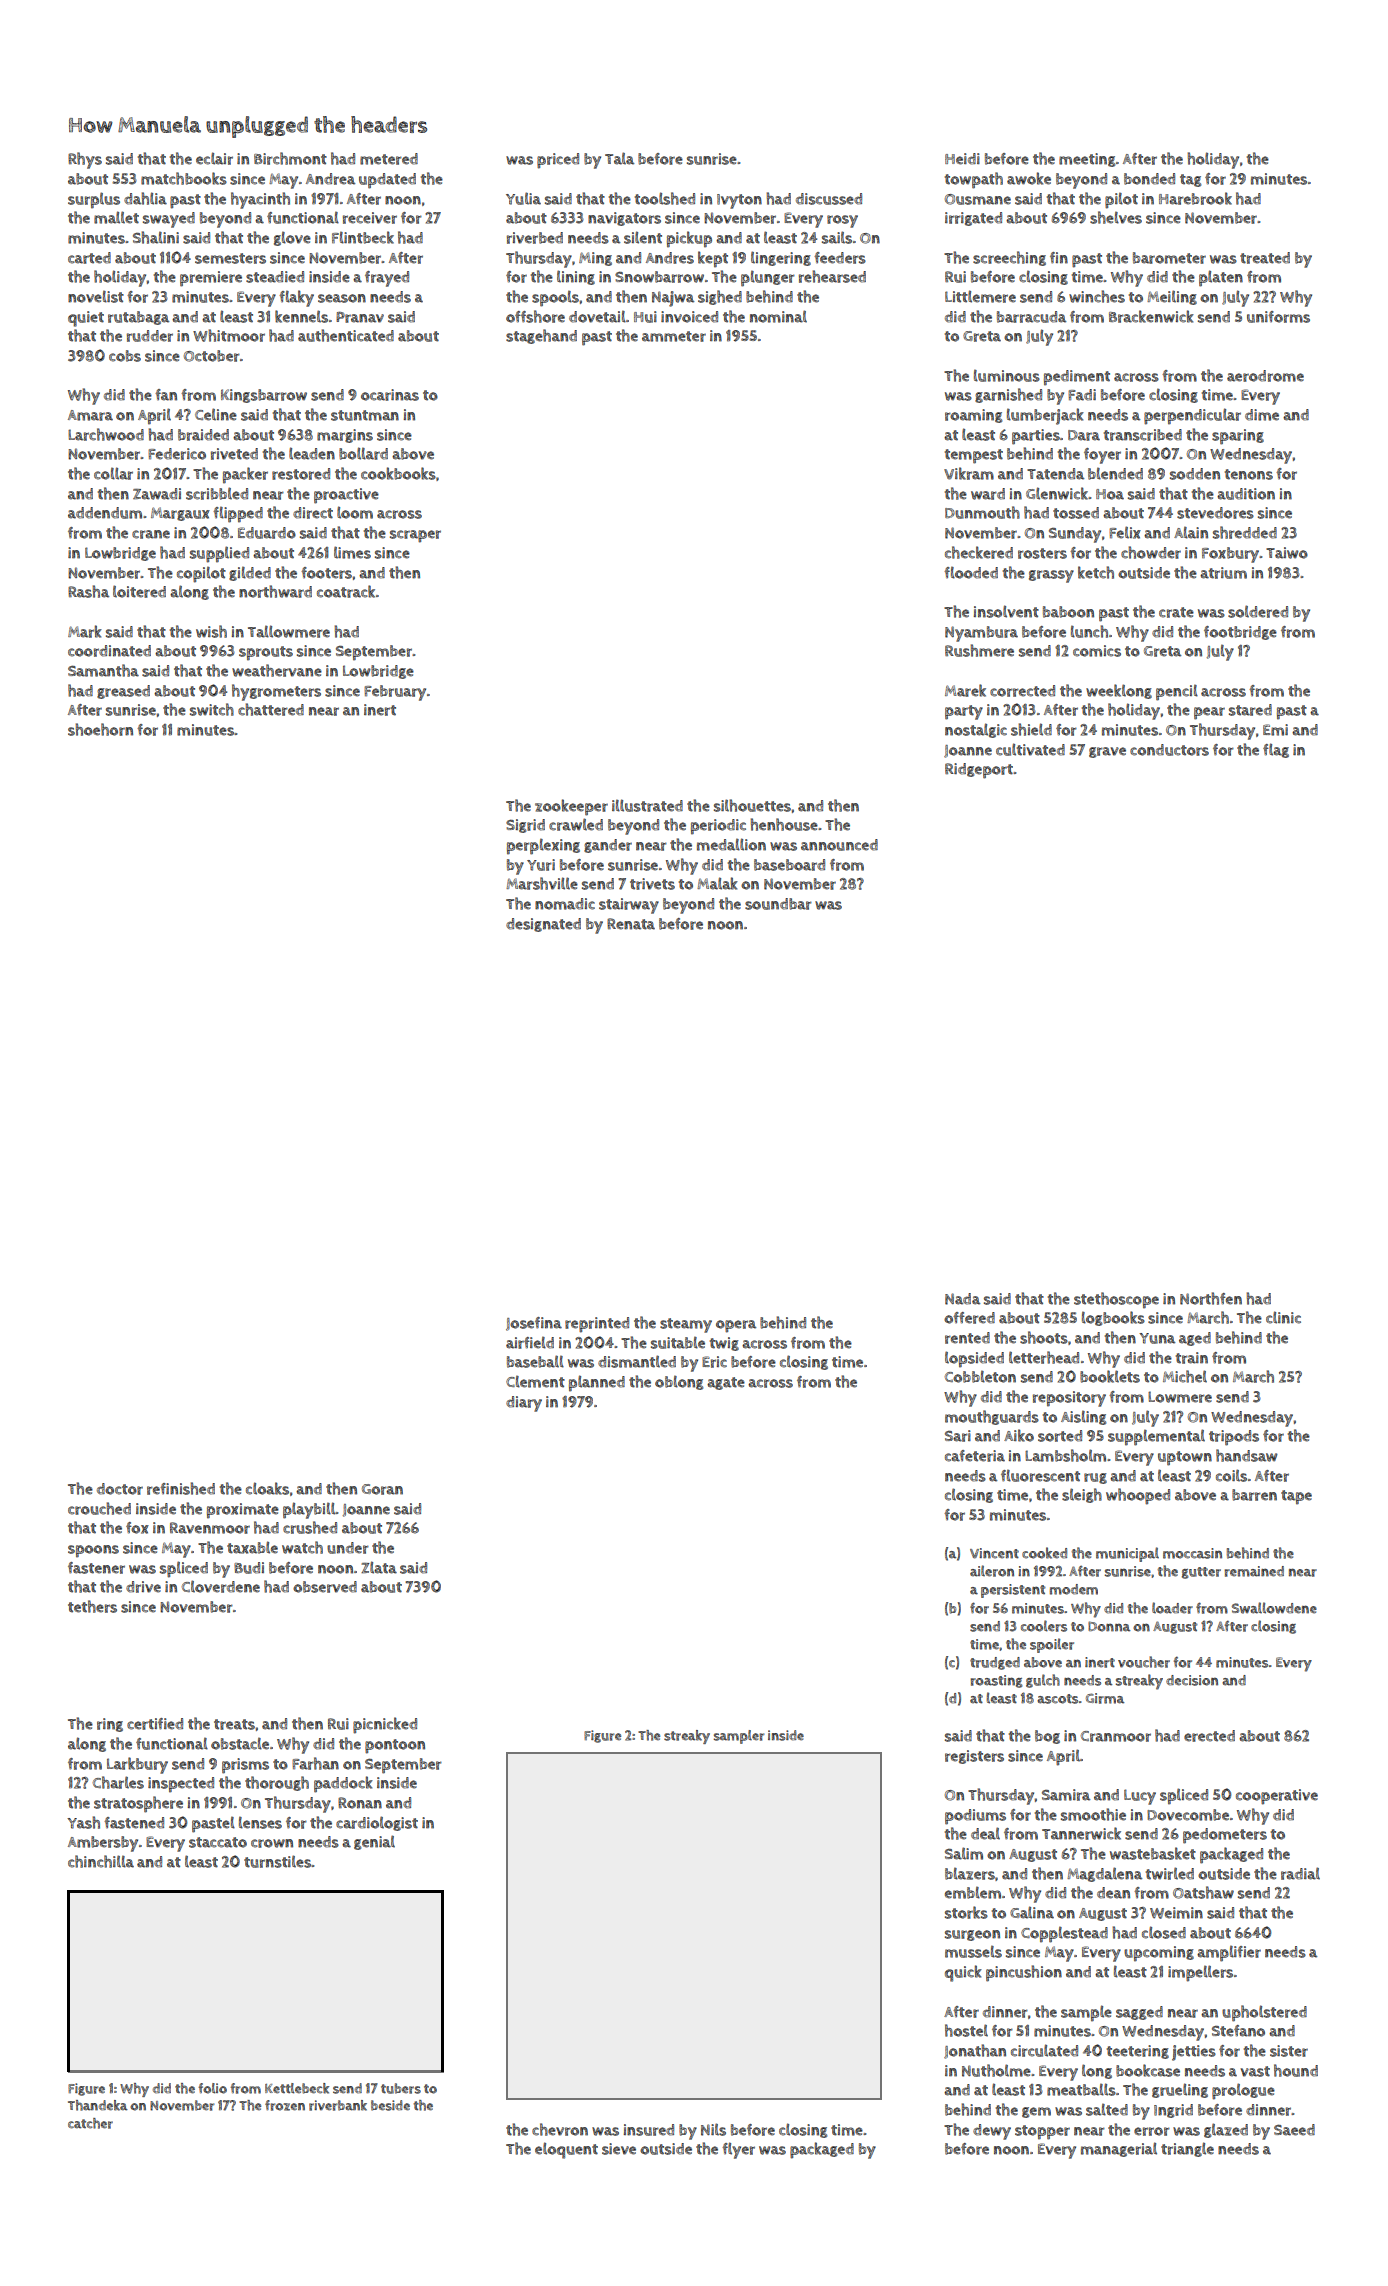 This screenshot has width=1388, height=2286. I want to click on scraper, so click(415, 536).
